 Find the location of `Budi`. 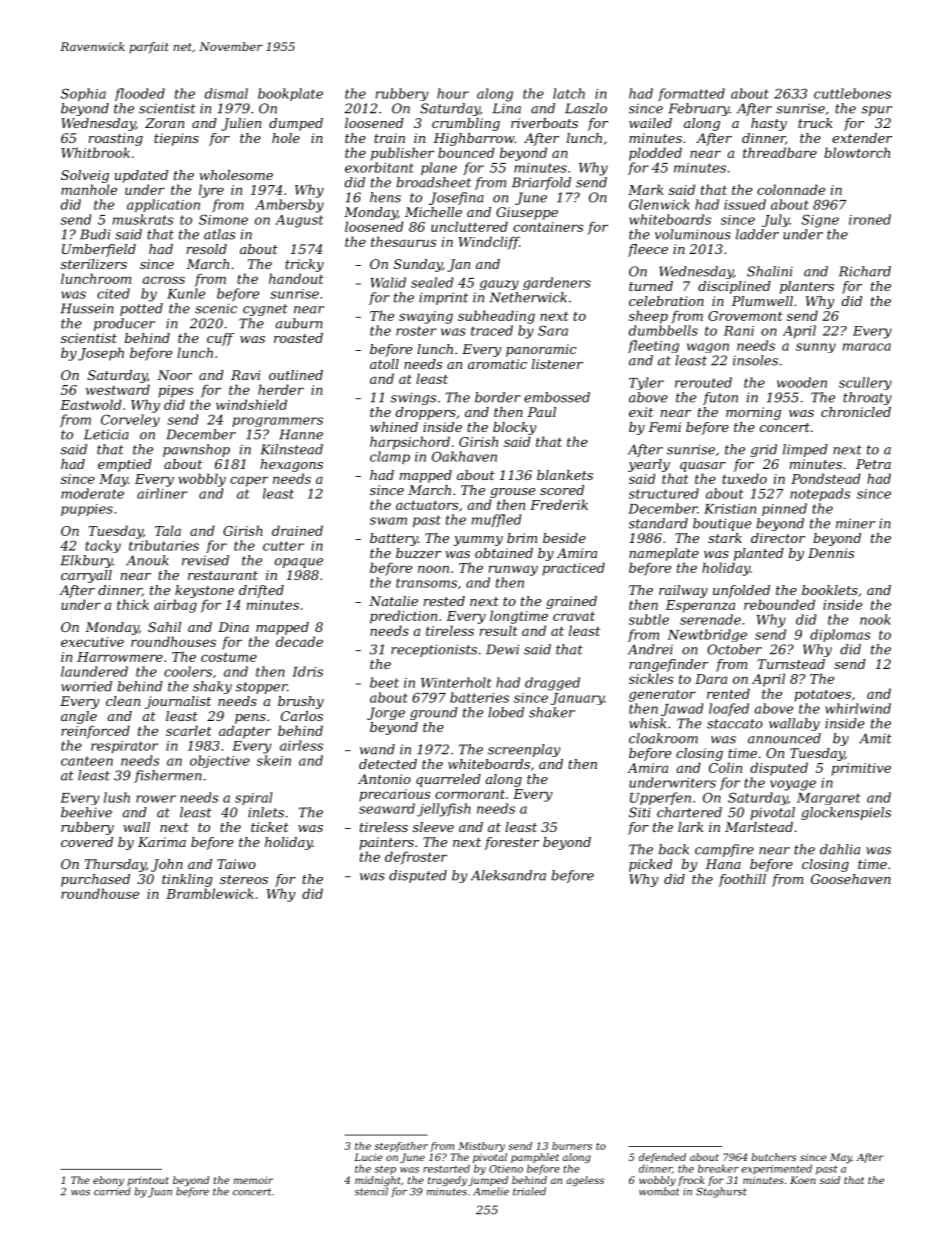

Budi is located at coordinates (95, 234).
